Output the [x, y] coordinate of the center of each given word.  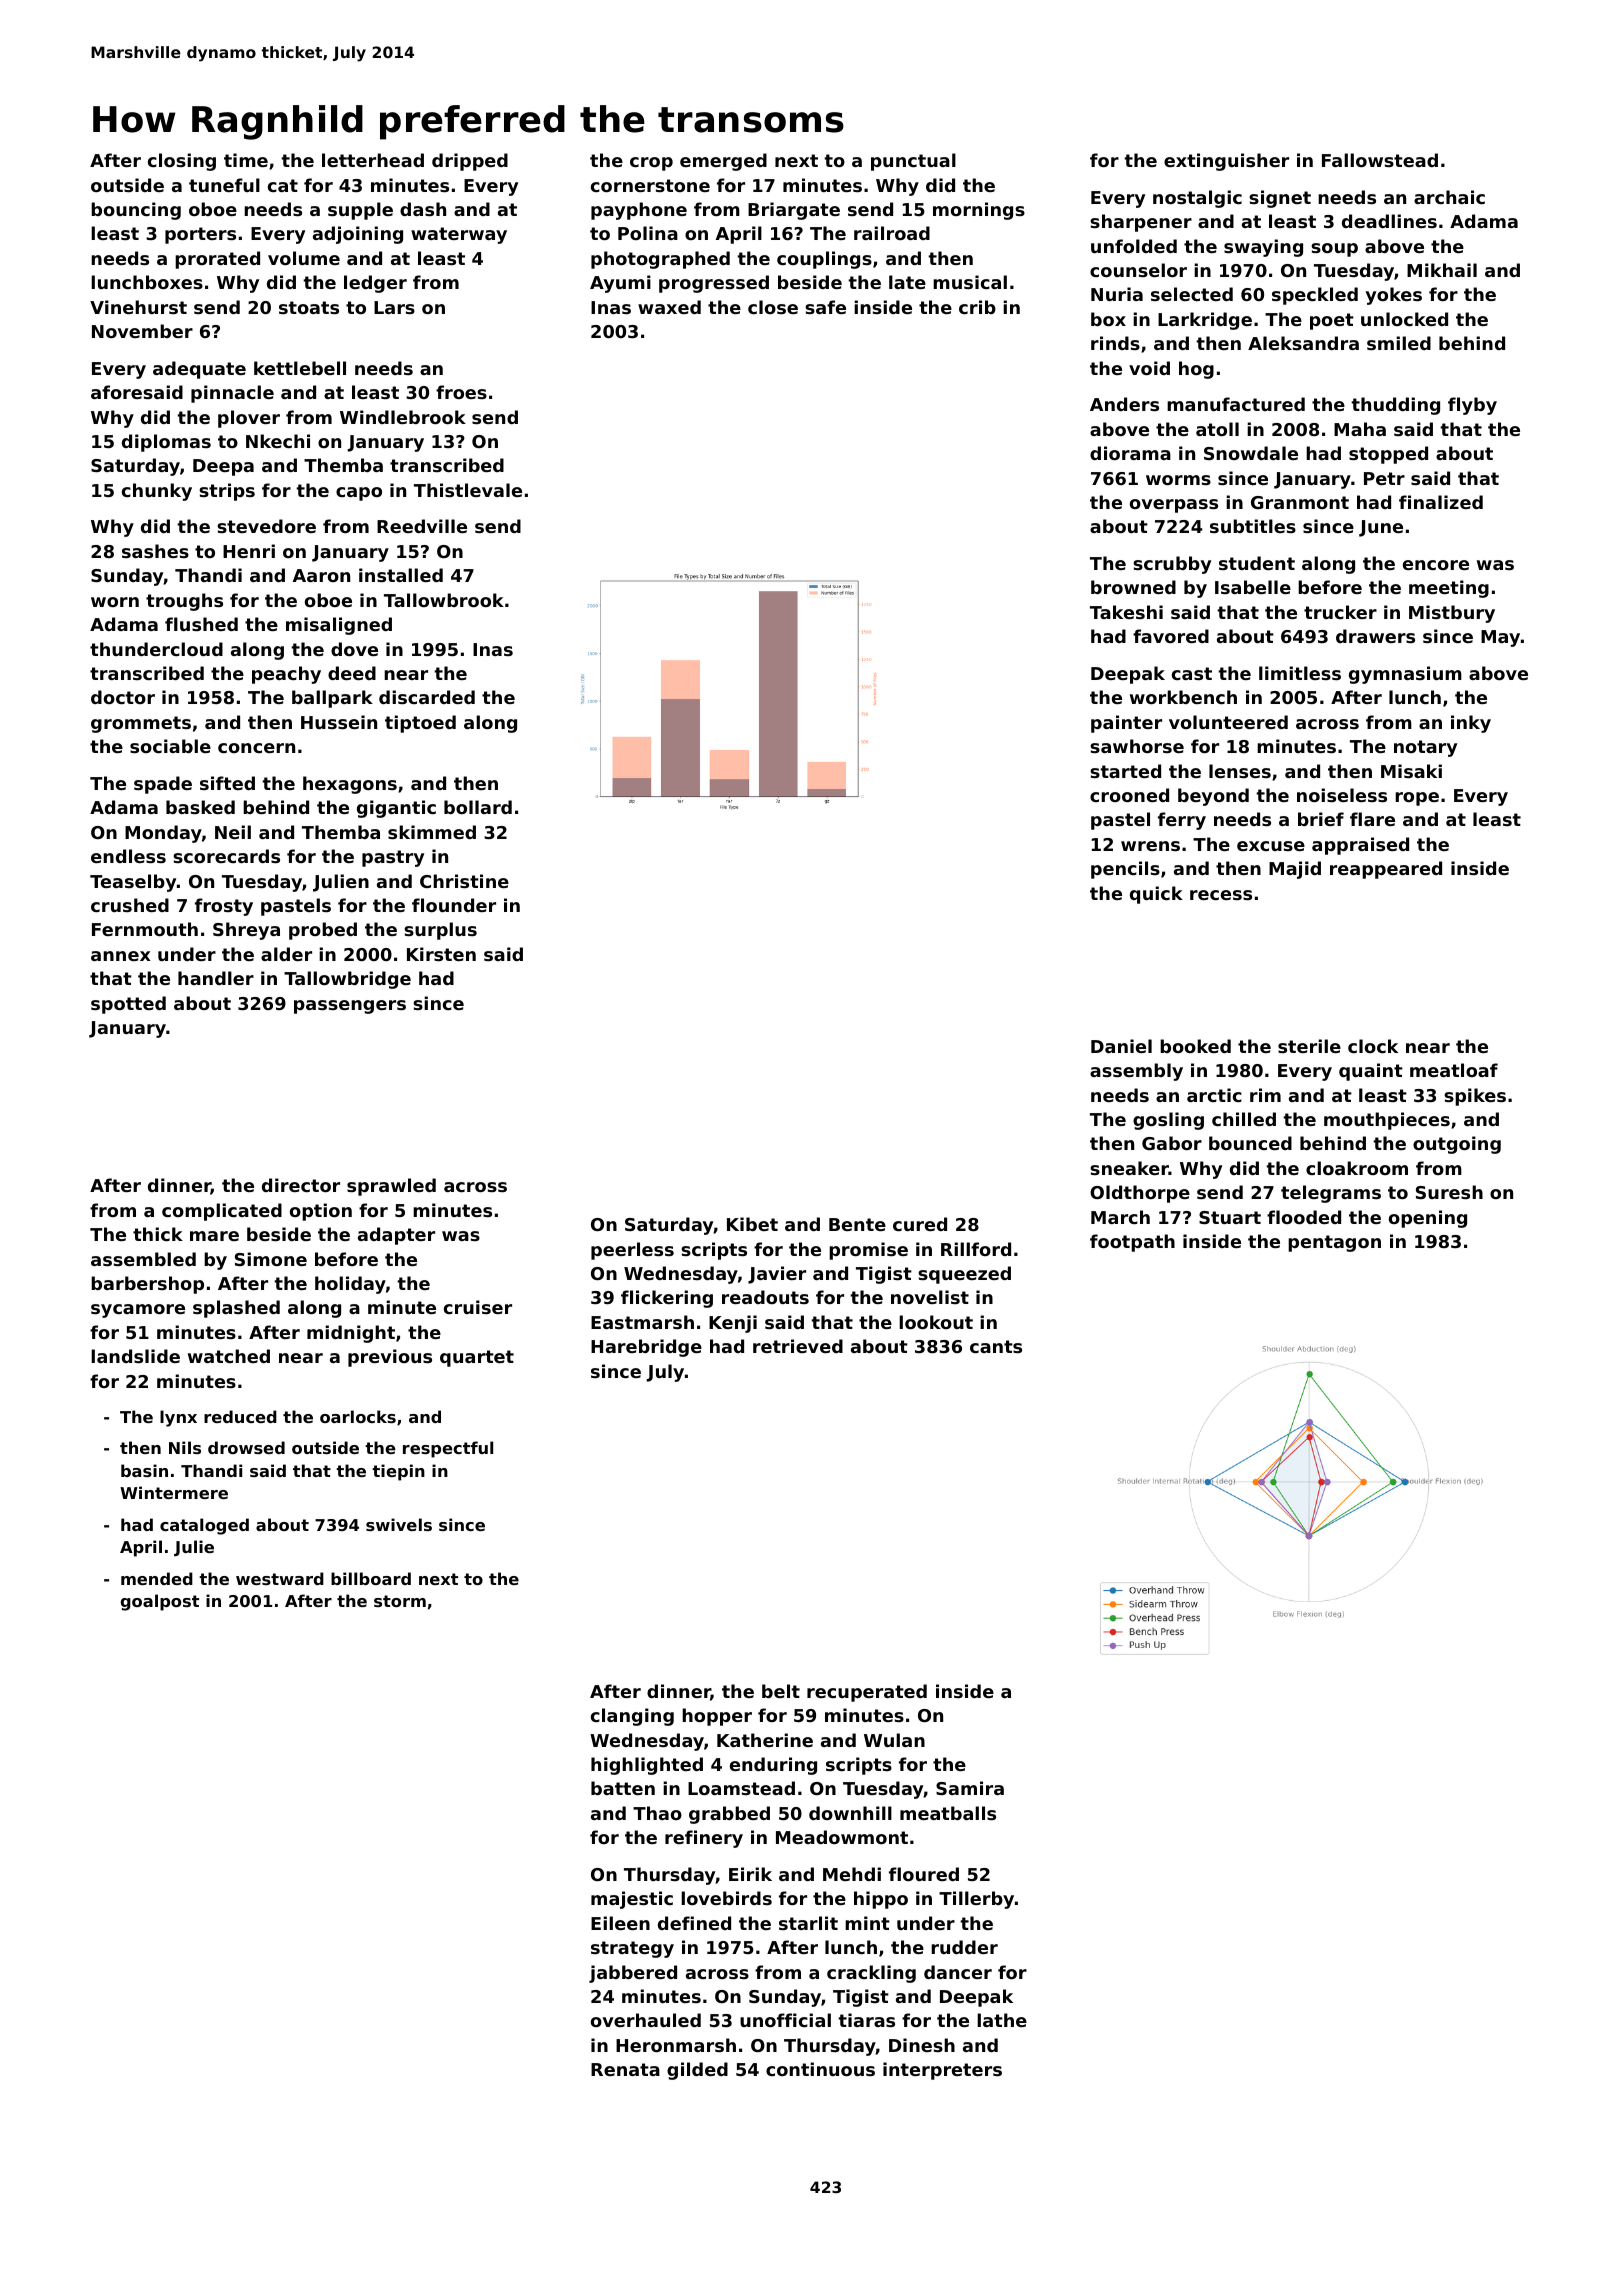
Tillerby [976, 1900]
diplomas [166, 443]
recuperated [867, 1693]
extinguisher [1226, 162]
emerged [723, 162]
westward [280, 1578]
